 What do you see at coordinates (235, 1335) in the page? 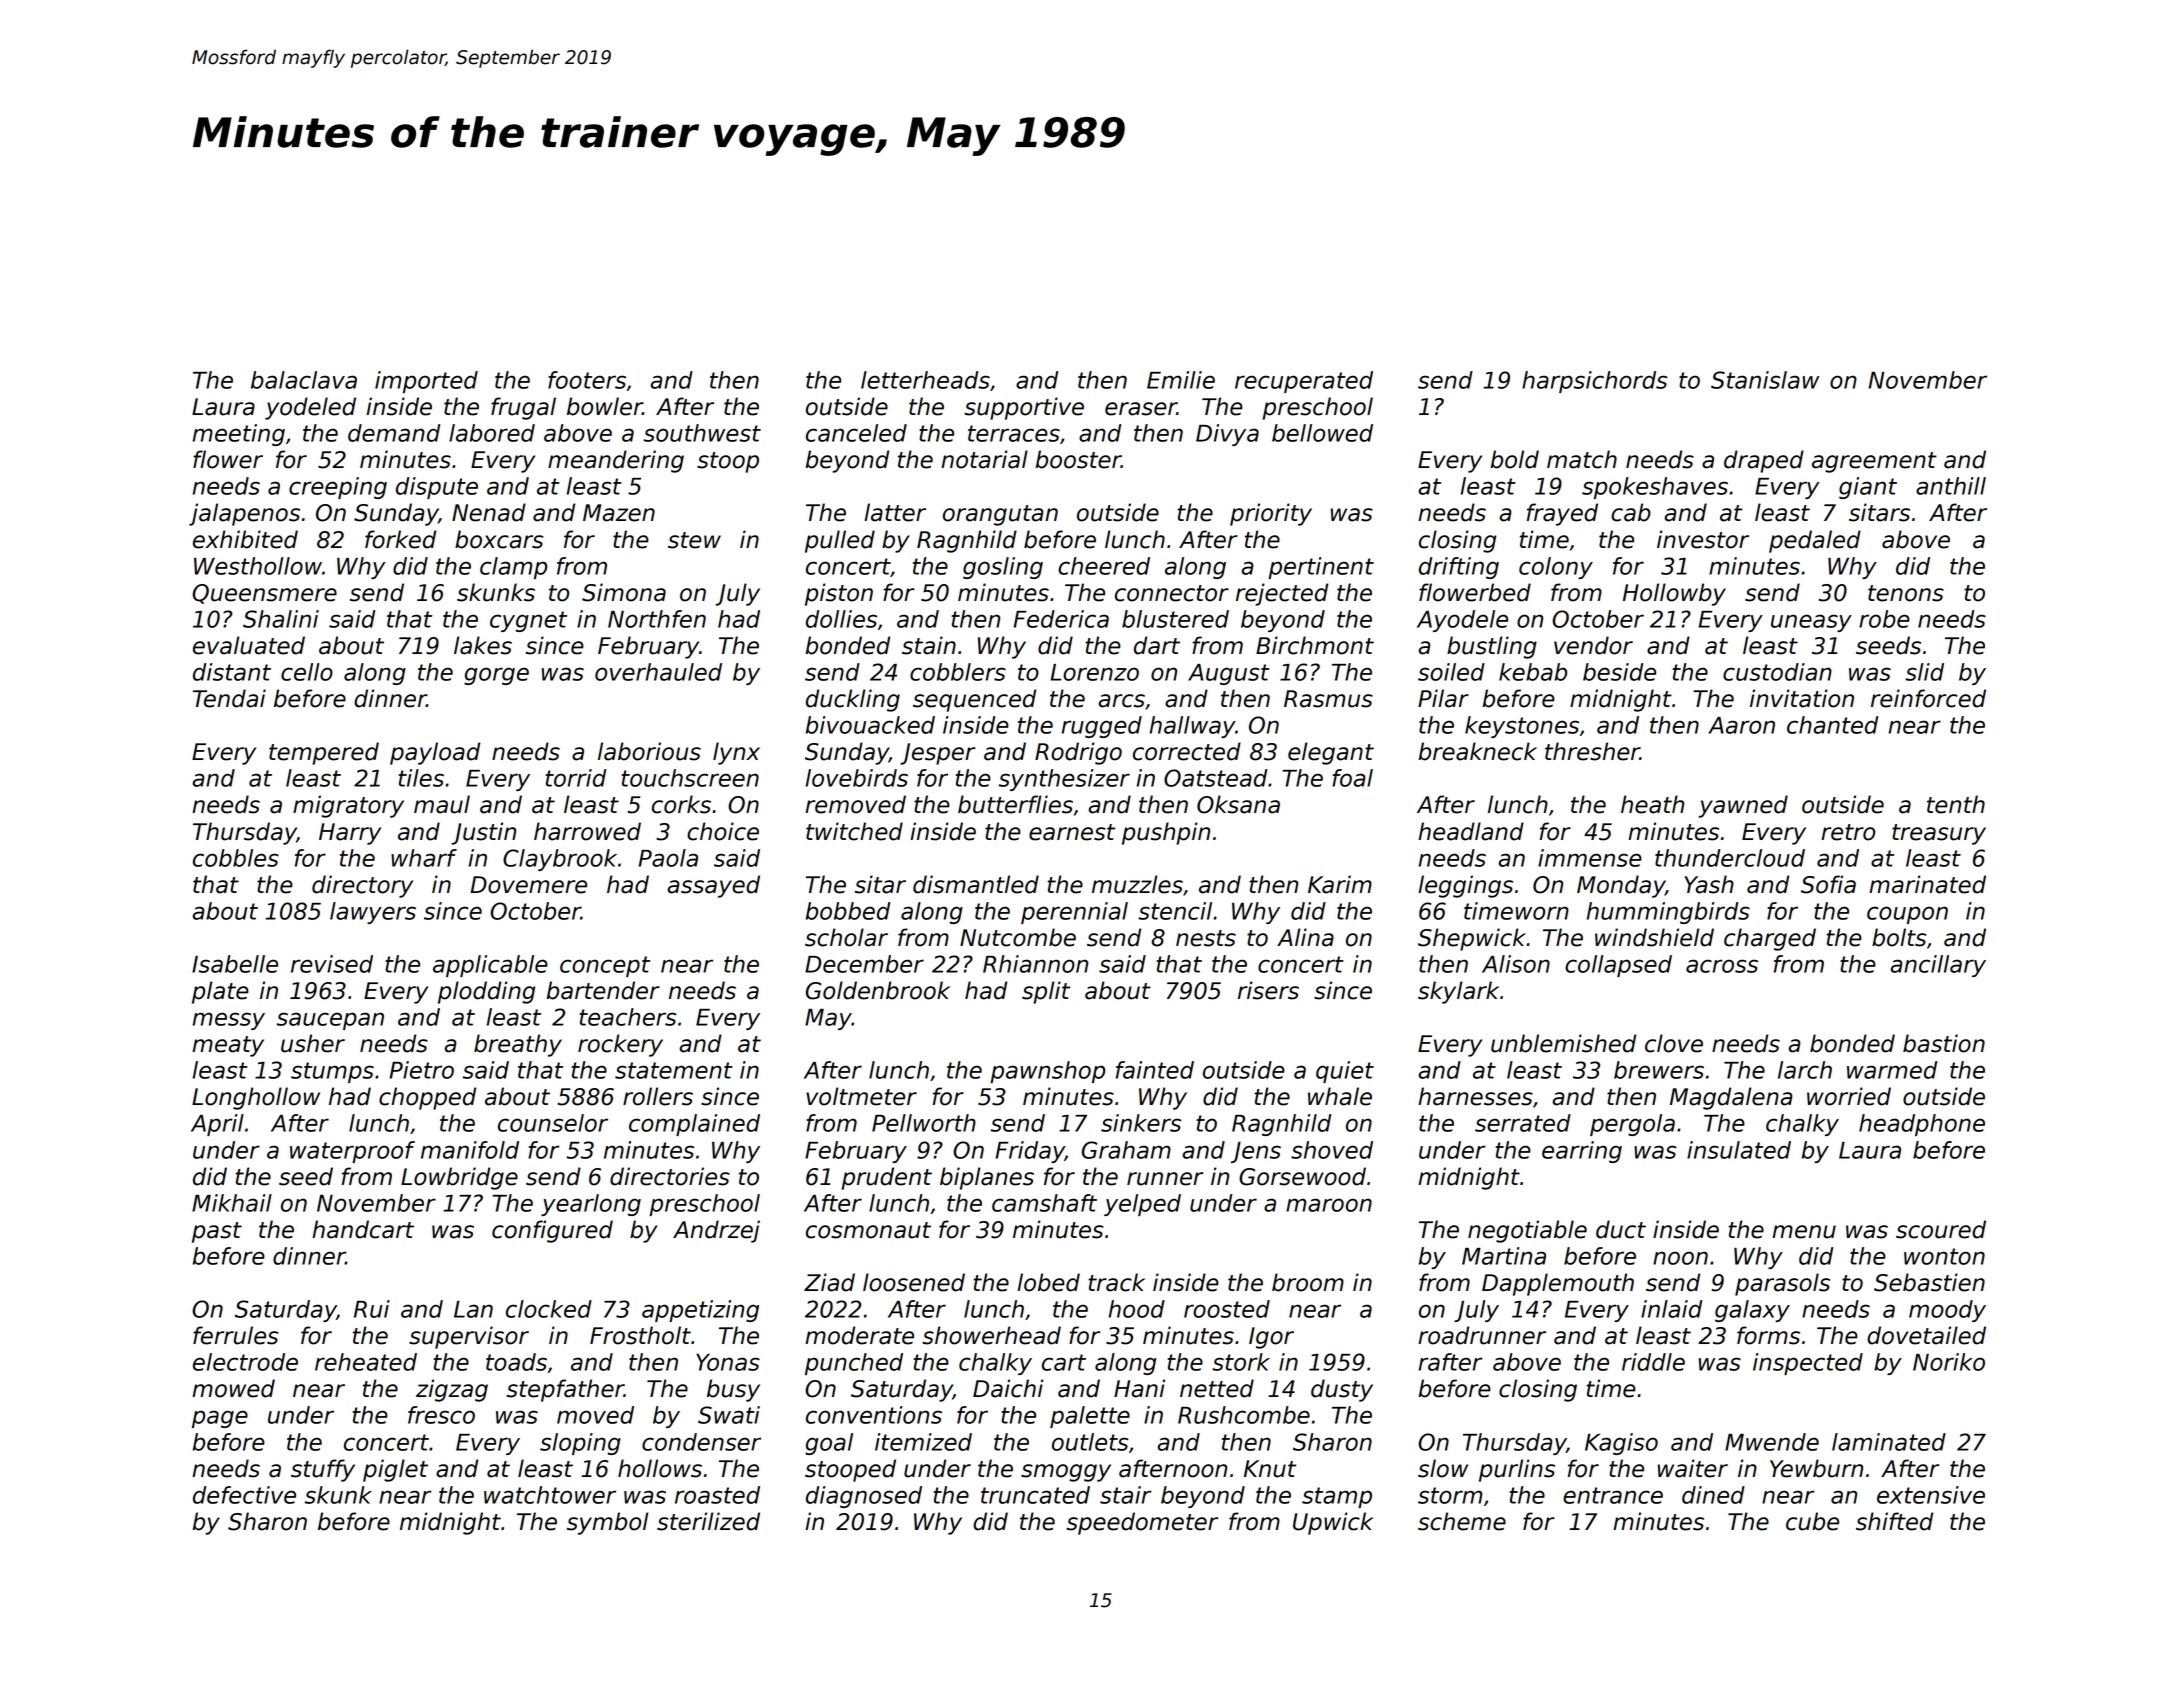
I see `ferrules` at bounding box center [235, 1335].
